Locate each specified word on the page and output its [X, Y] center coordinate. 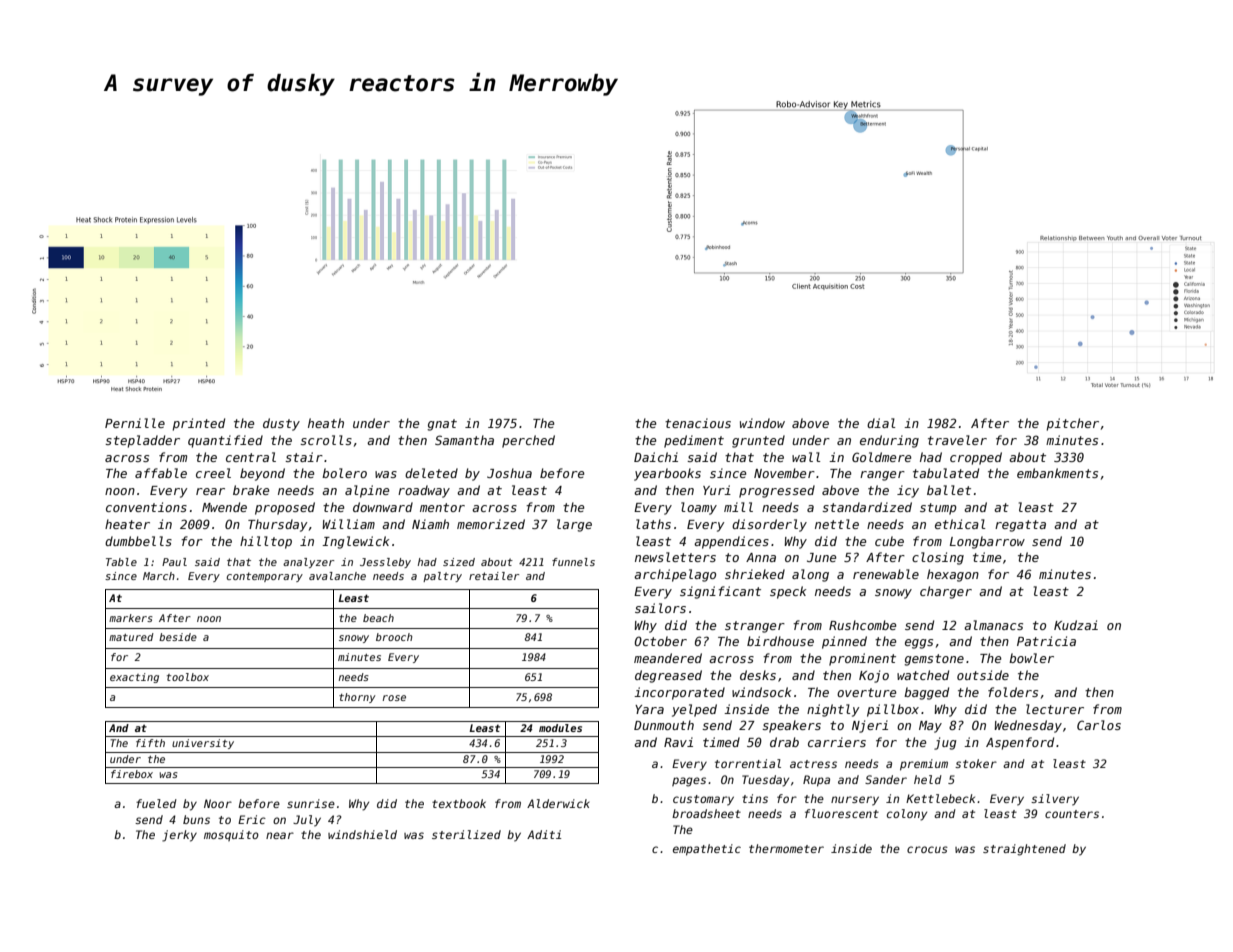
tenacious [698, 423]
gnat [442, 425]
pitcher [1073, 424]
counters [1072, 814]
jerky [179, 836]
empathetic [707, 850]
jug [945, 743]
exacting [134, 678]
